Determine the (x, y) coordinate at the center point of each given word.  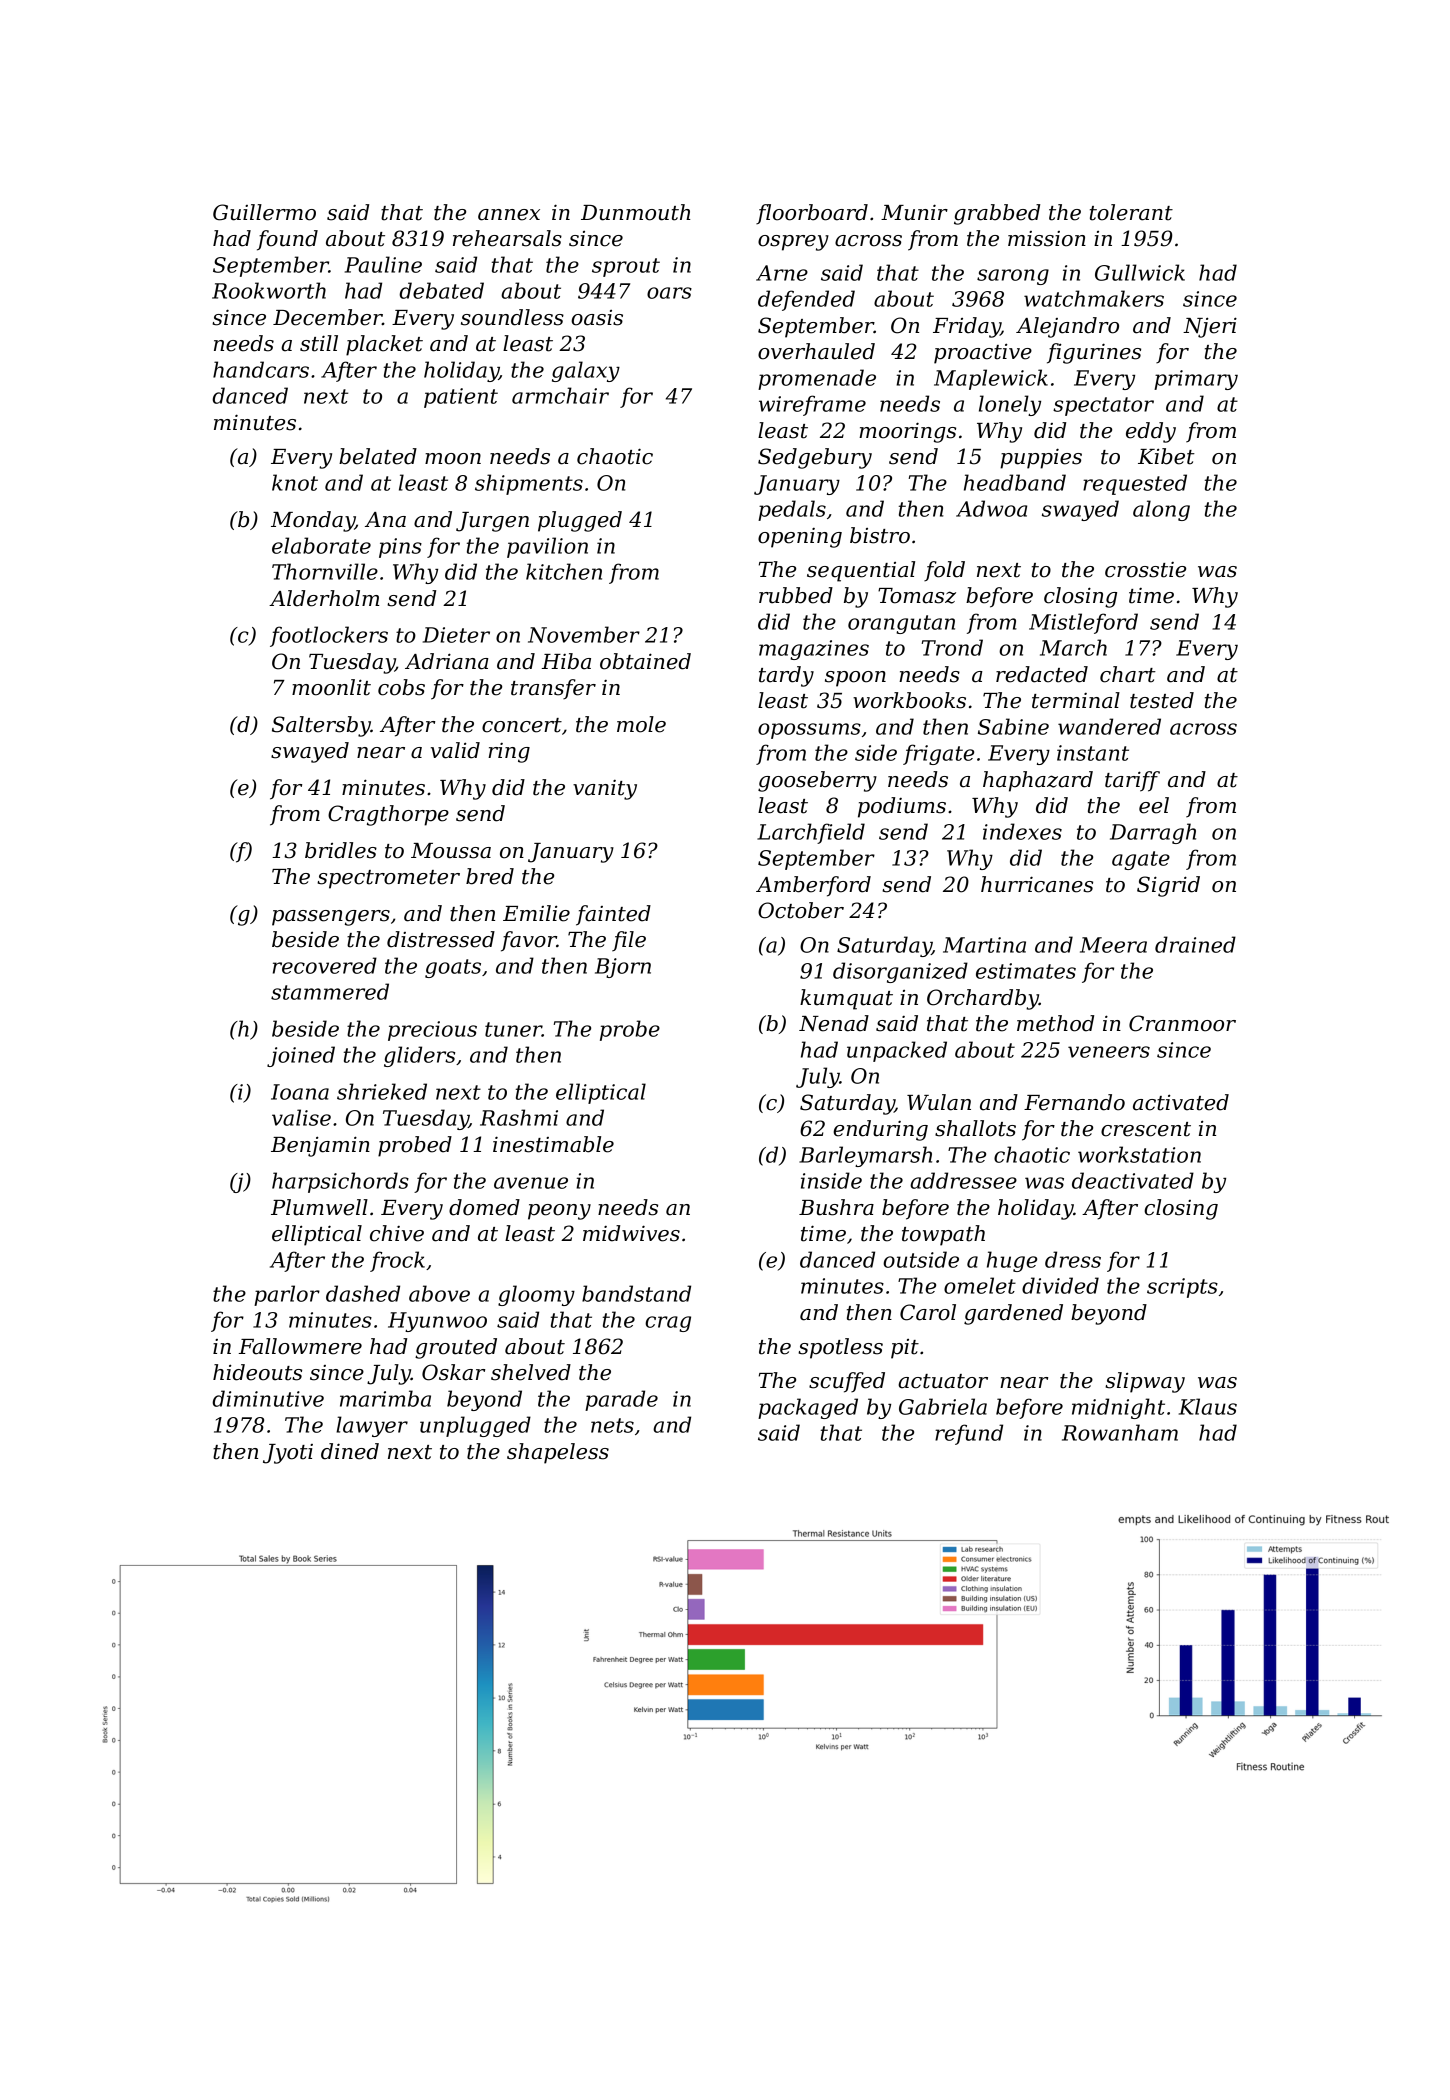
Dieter (456, 635)
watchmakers (1094, 298)
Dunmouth (635, 212)
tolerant (1131, 212)
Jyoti (288, 1454)
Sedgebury (815, 458)
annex (509, 215)
